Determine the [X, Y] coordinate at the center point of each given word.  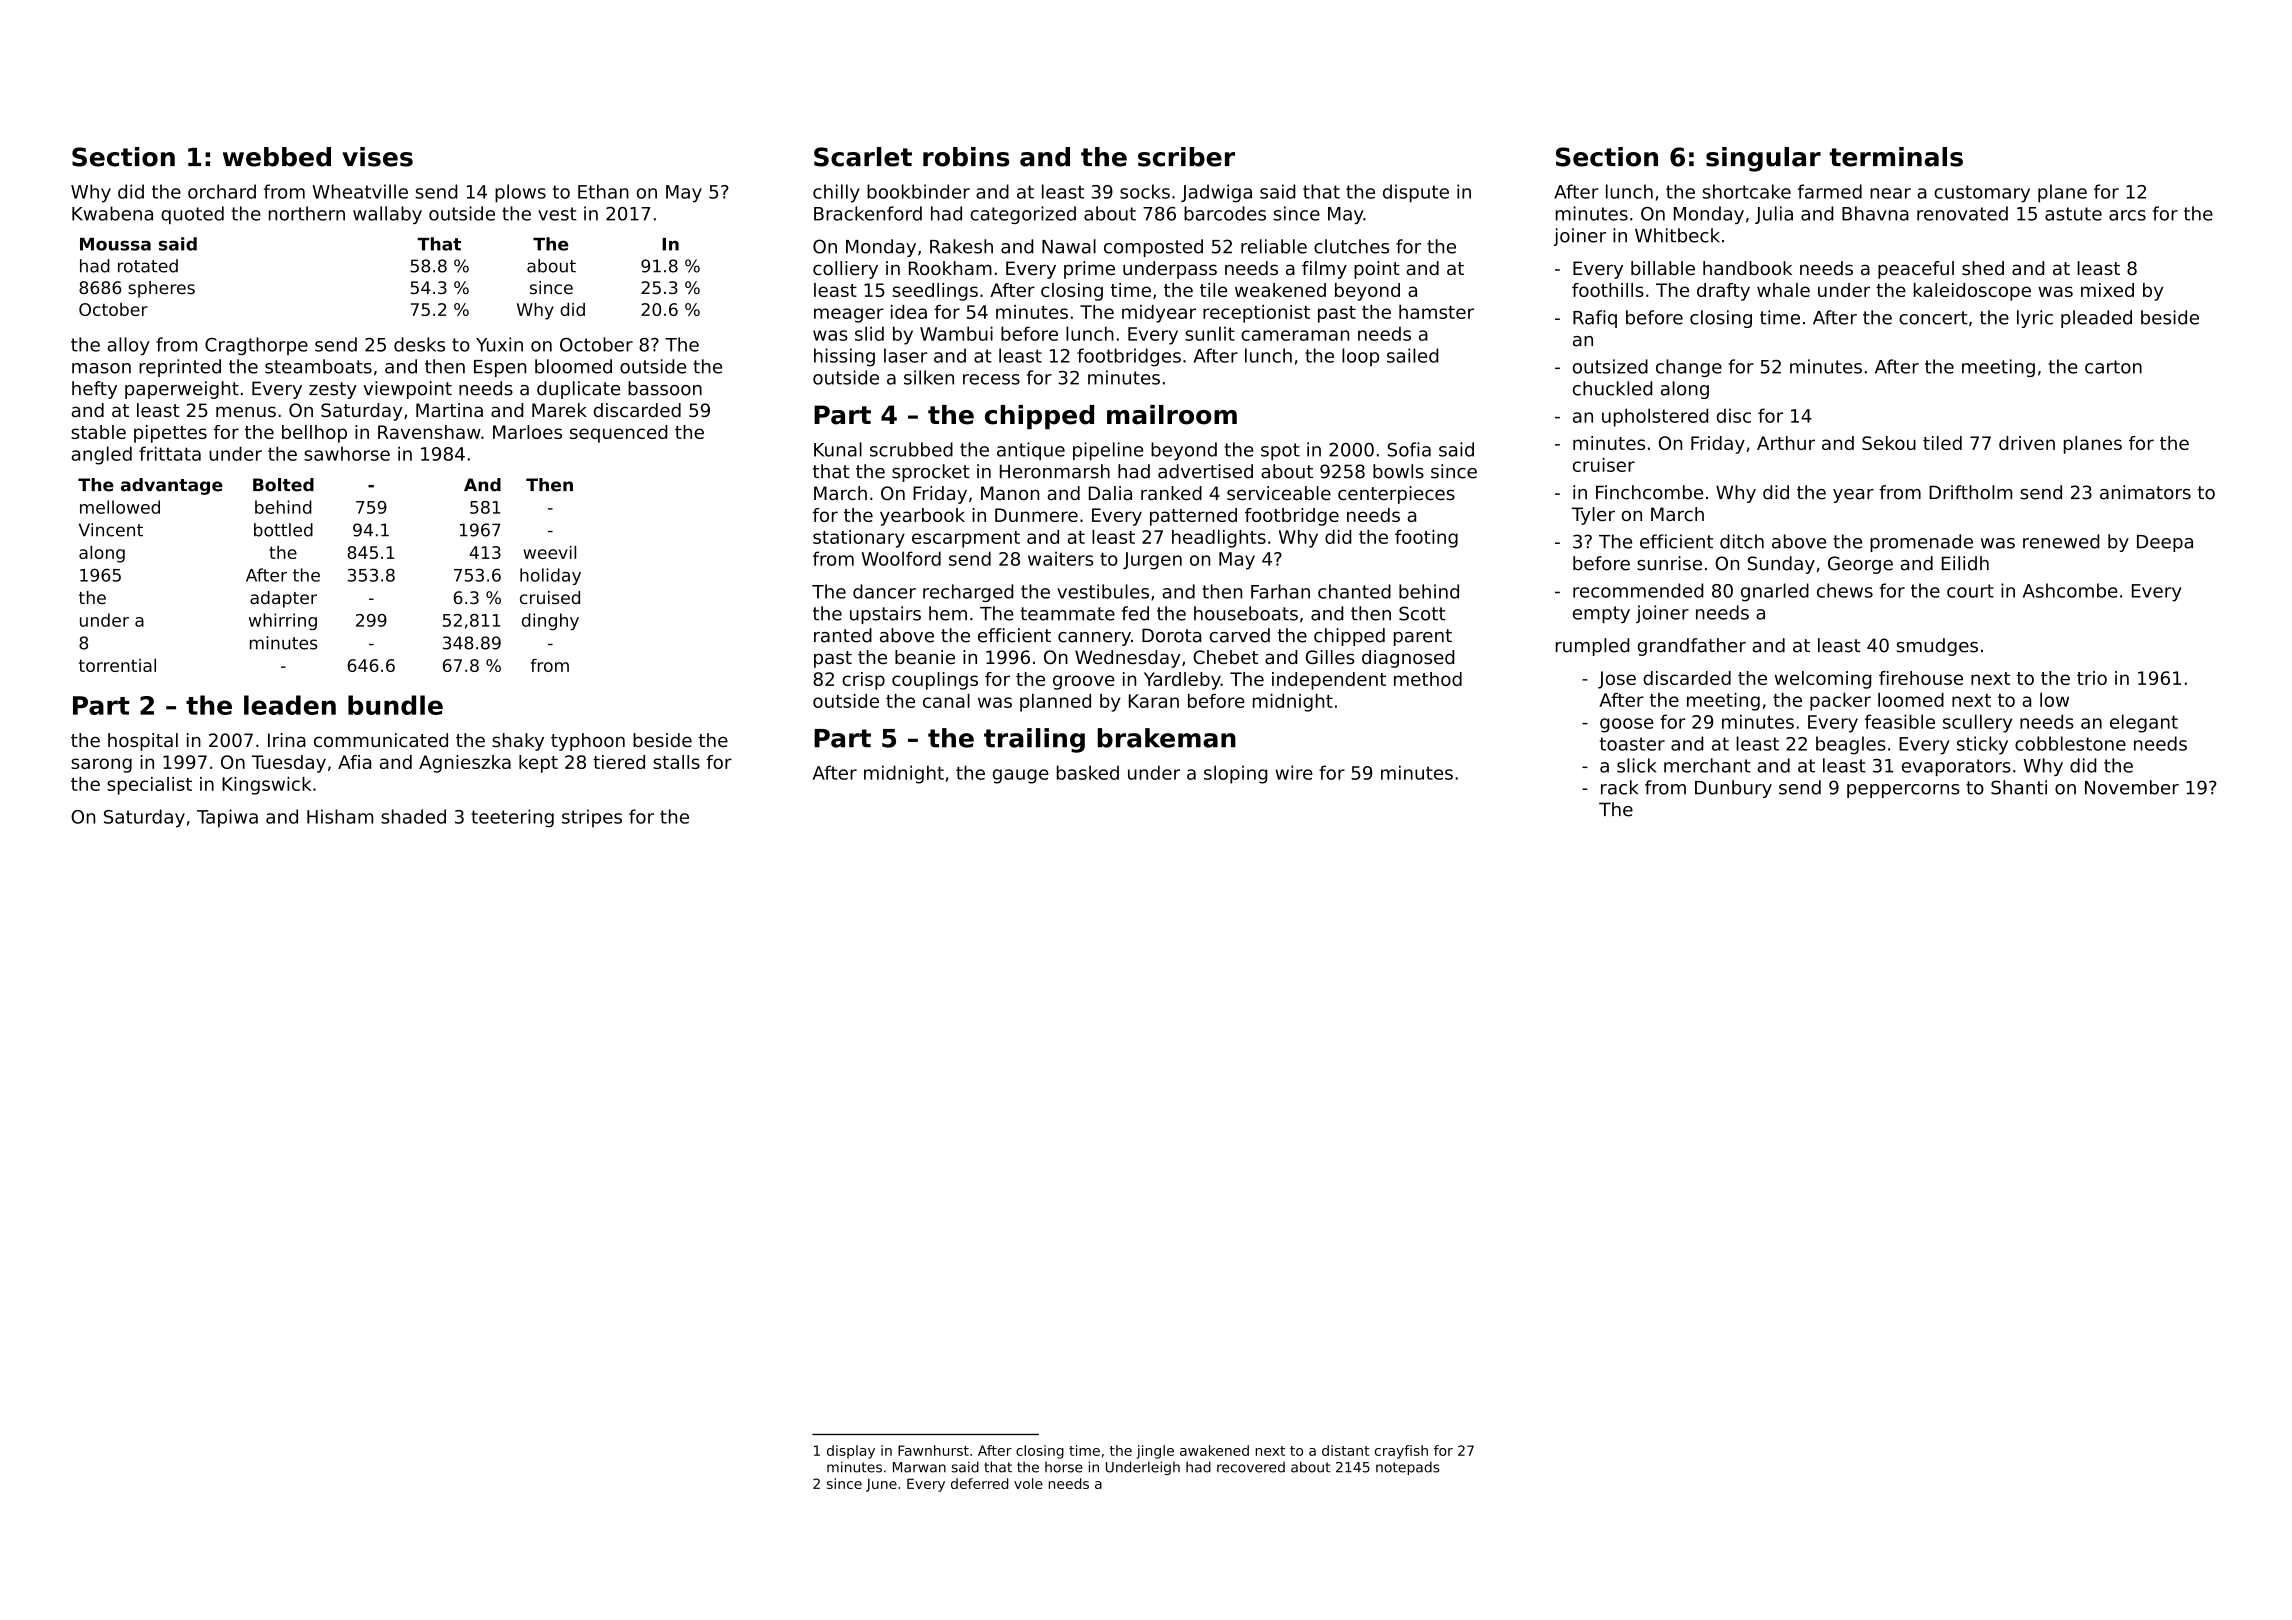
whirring [283, 621]
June [881, 1485]
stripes [592, 818]
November [2132, 787]
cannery [1094, 639]
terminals [1896, 157]
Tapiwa [227, 818]
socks [1145, 191]
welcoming [1823, 680]
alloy [128, 346]
